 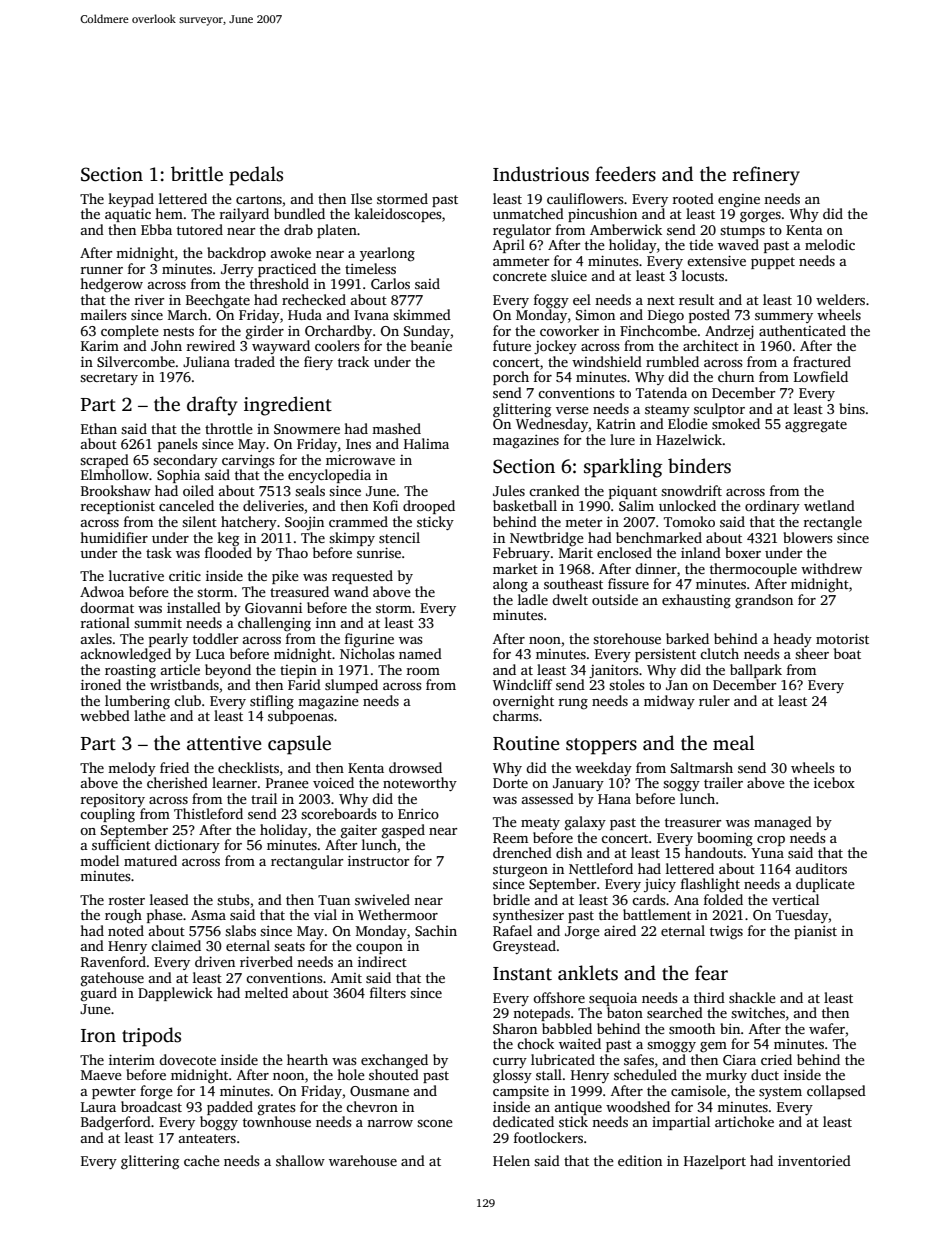 I want to click on Industrious, so click(x=541, y=174).
